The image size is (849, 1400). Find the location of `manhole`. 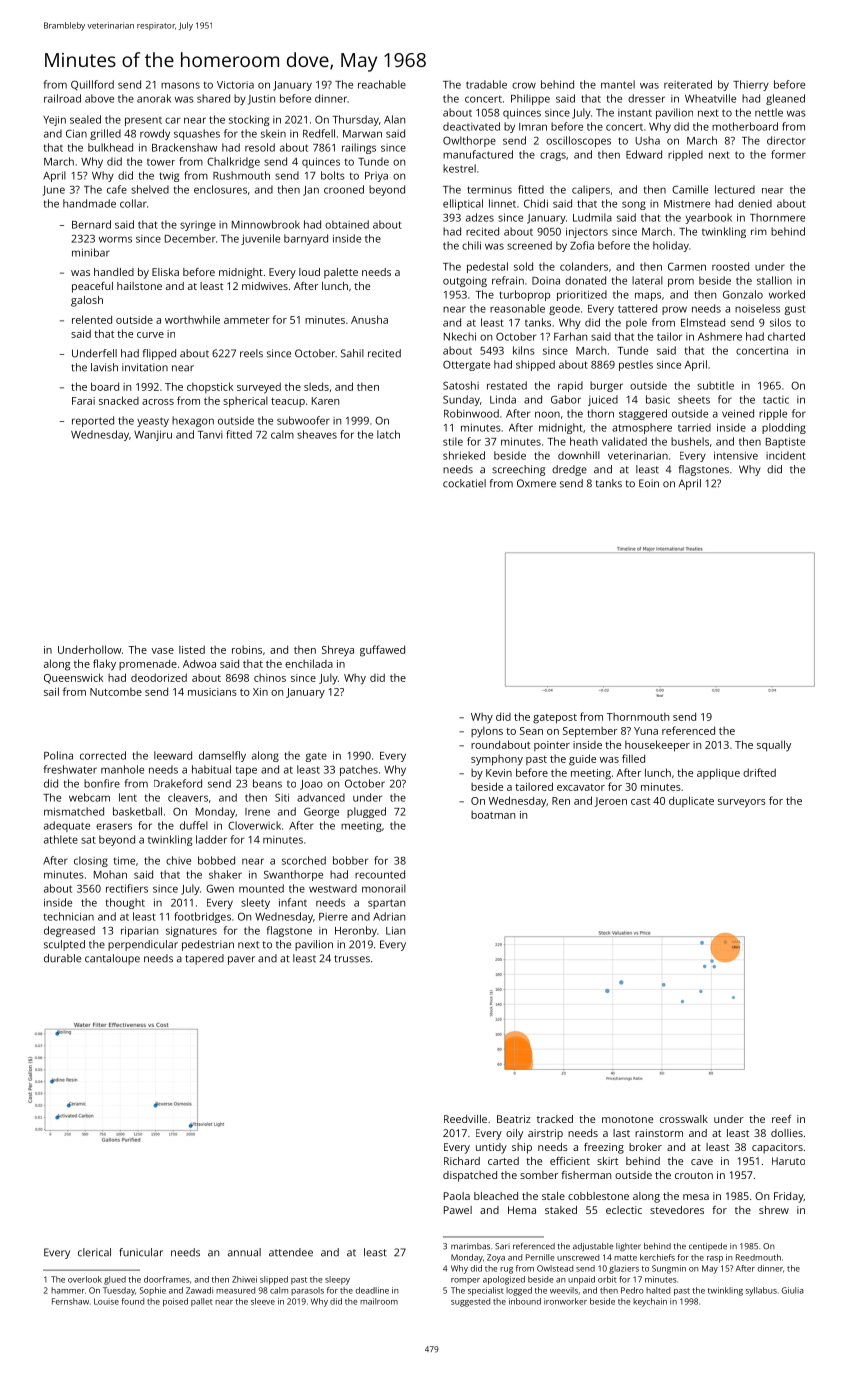

manhole is located at coordinates (122, 769).
